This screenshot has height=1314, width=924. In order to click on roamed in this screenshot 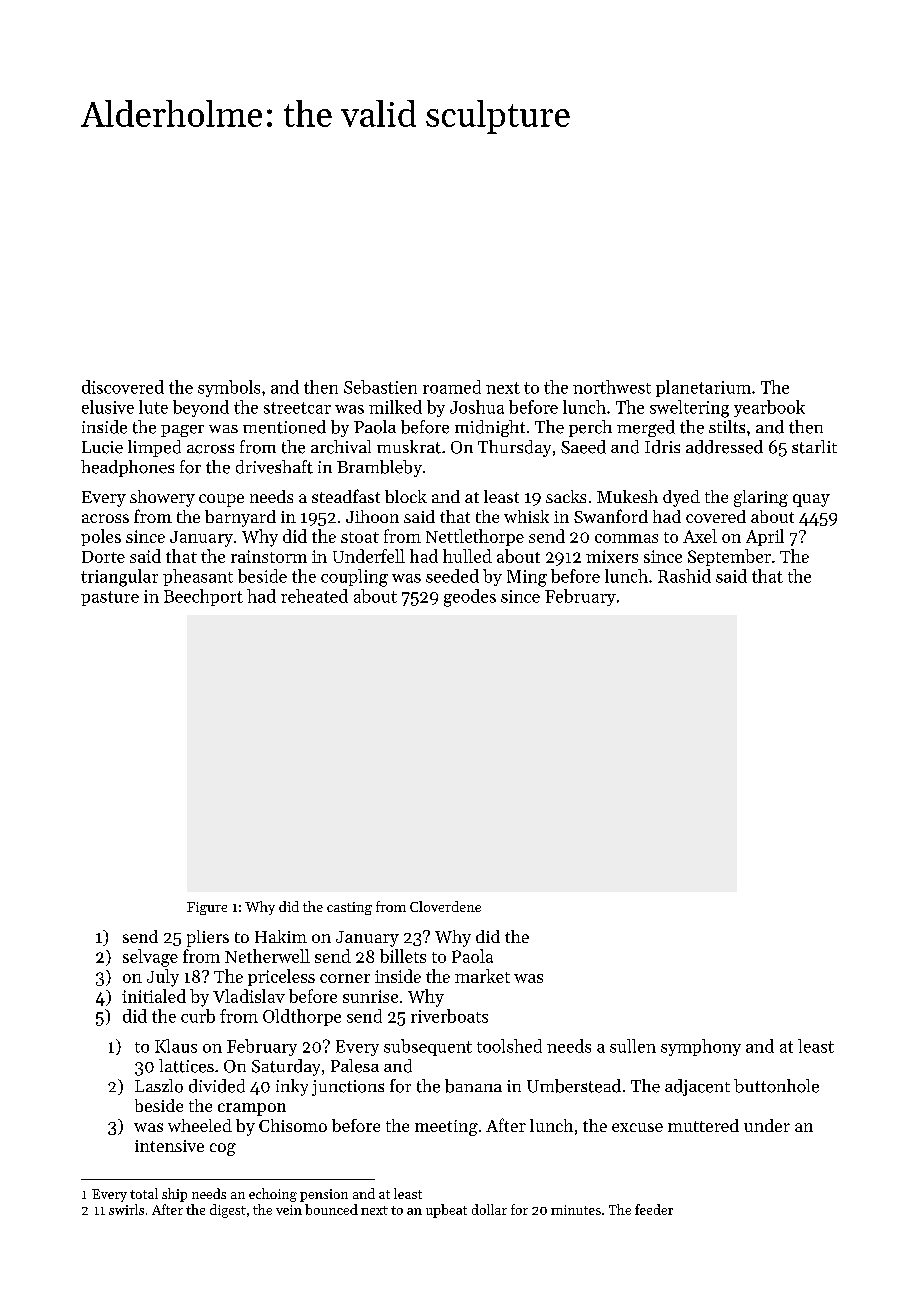, I will do `click(452, 387)`.
